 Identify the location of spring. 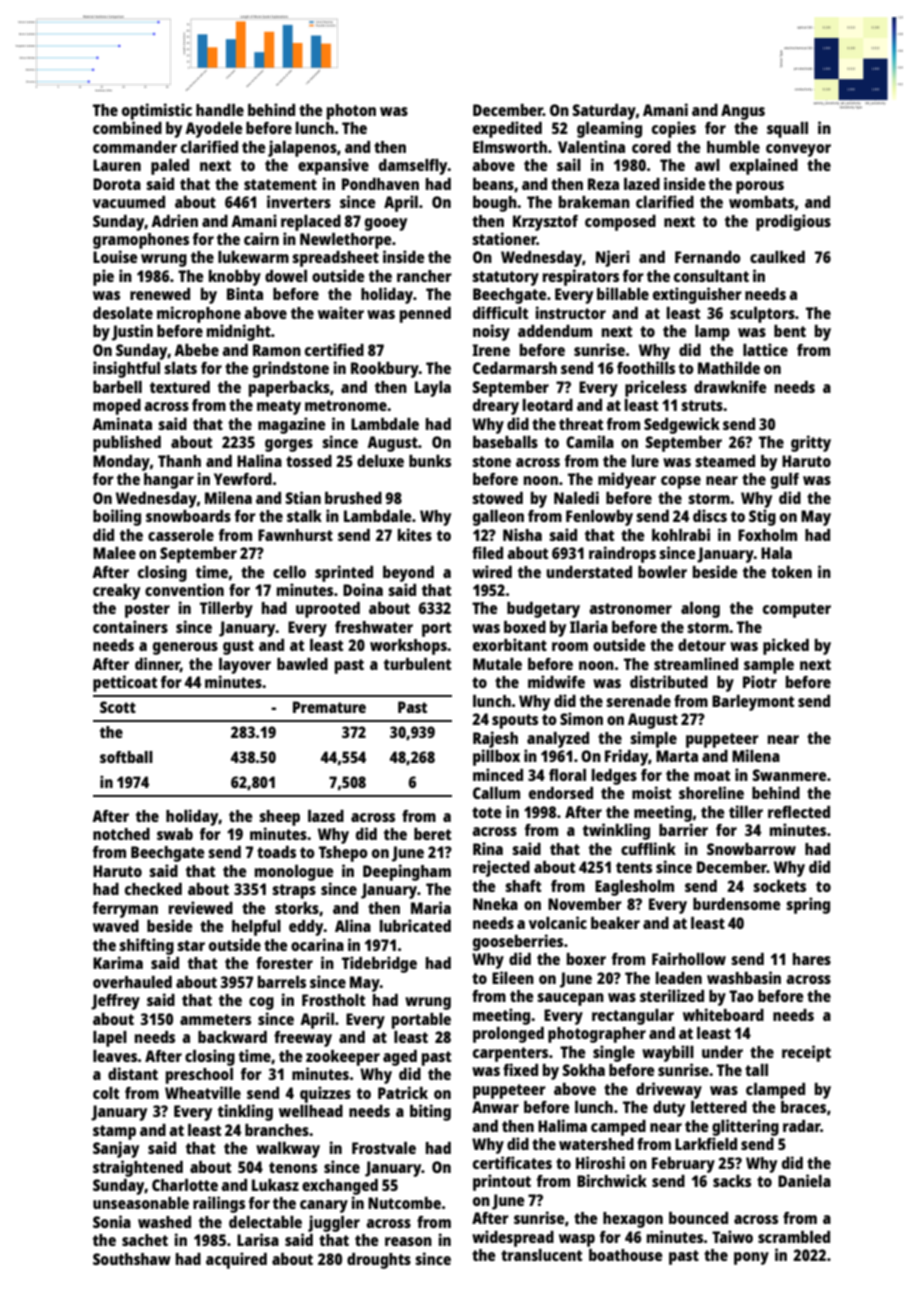
(808, 905).
